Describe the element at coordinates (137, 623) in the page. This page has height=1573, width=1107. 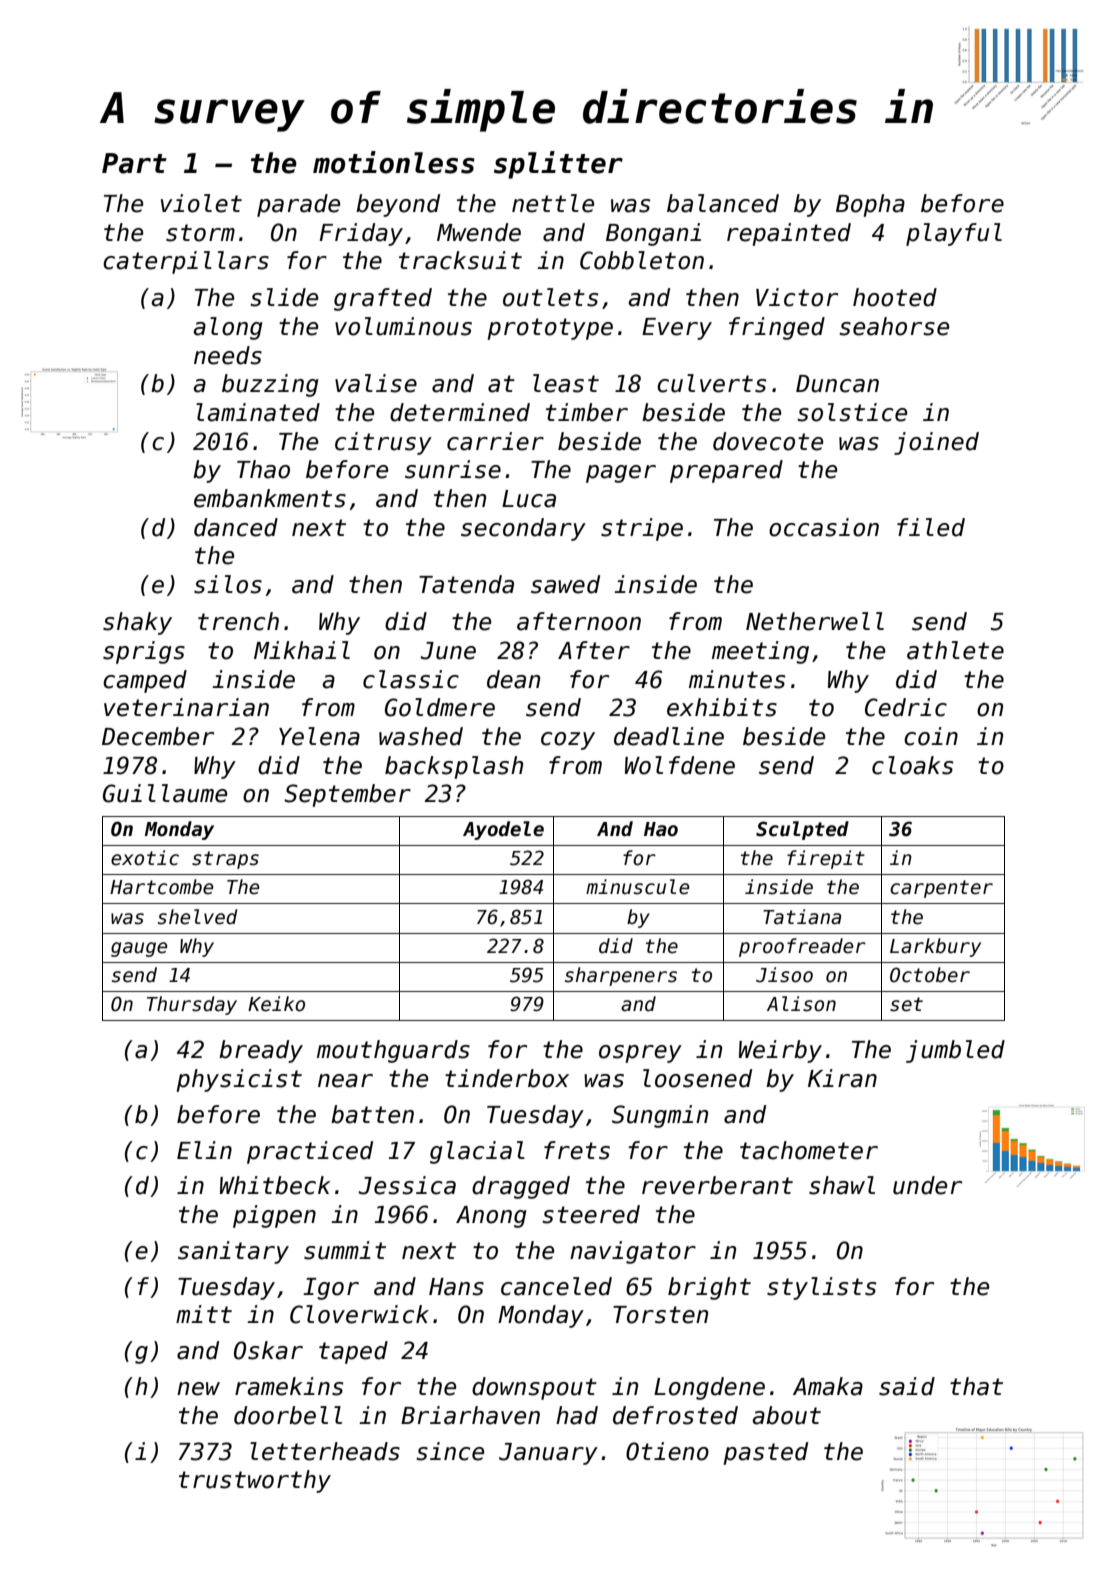
I see `shaky` at that location.
